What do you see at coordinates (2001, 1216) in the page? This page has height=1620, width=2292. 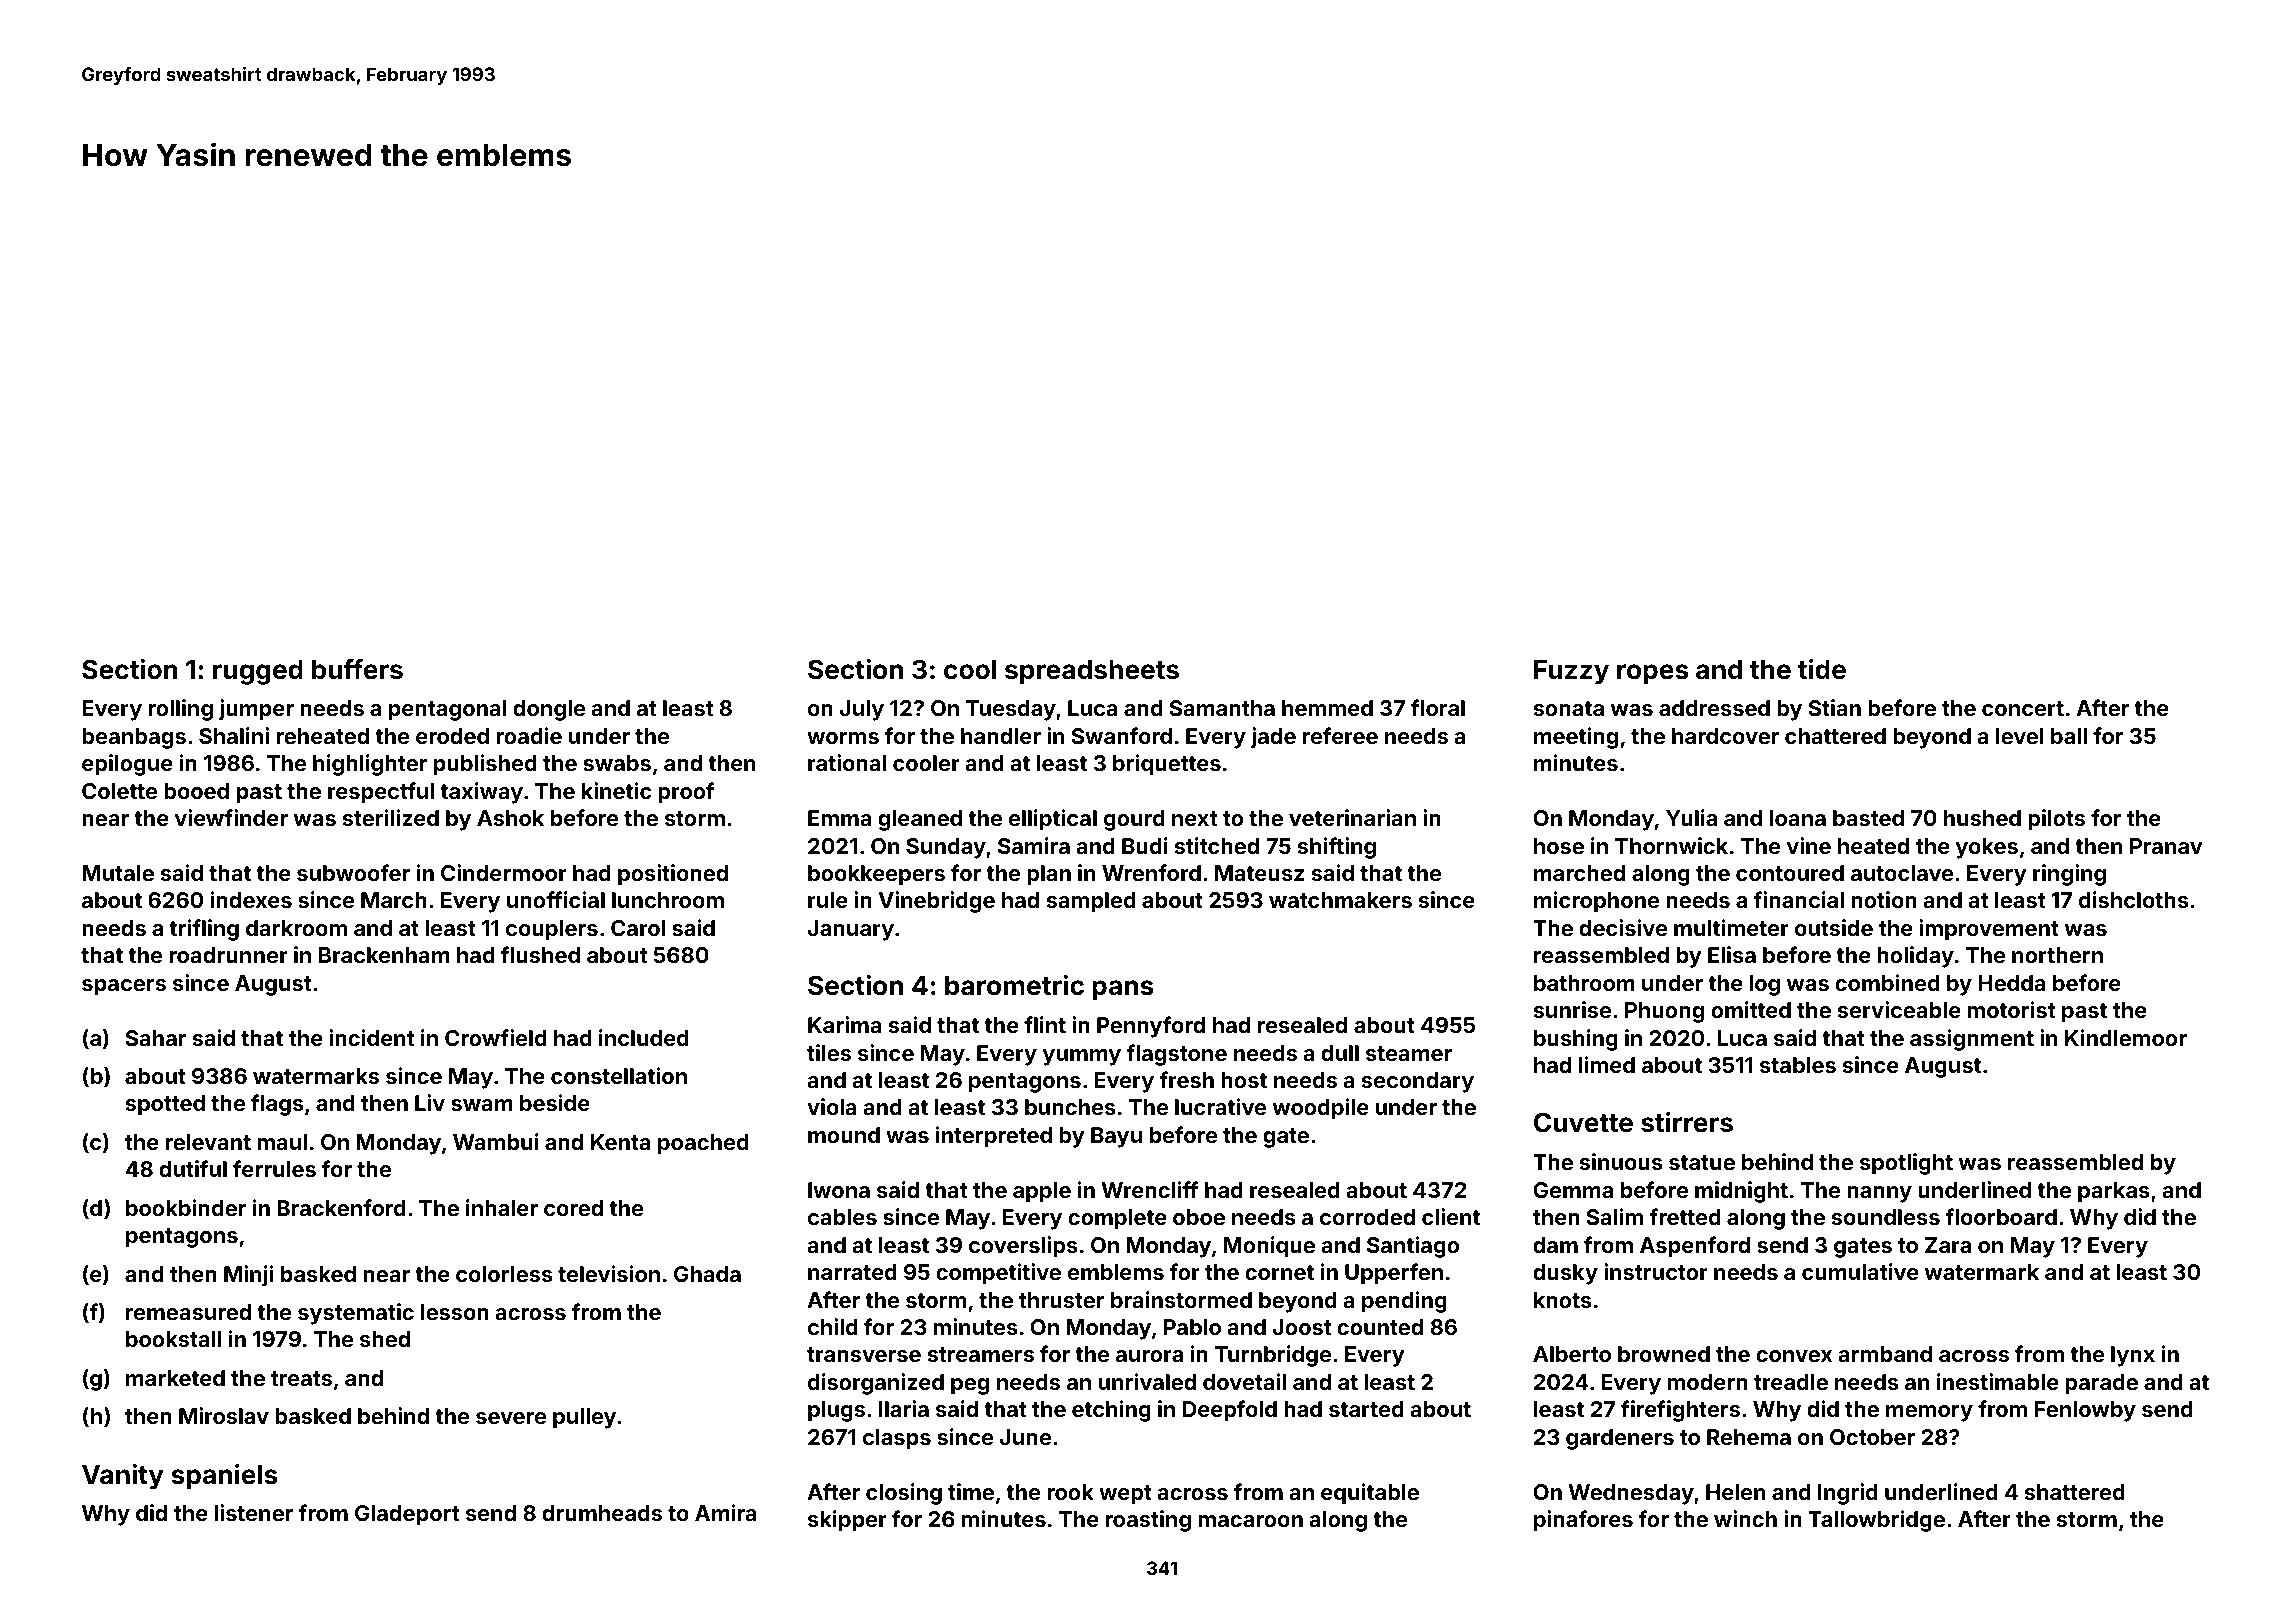 I see `floorboard` at bounding box center [2001, 1216].
